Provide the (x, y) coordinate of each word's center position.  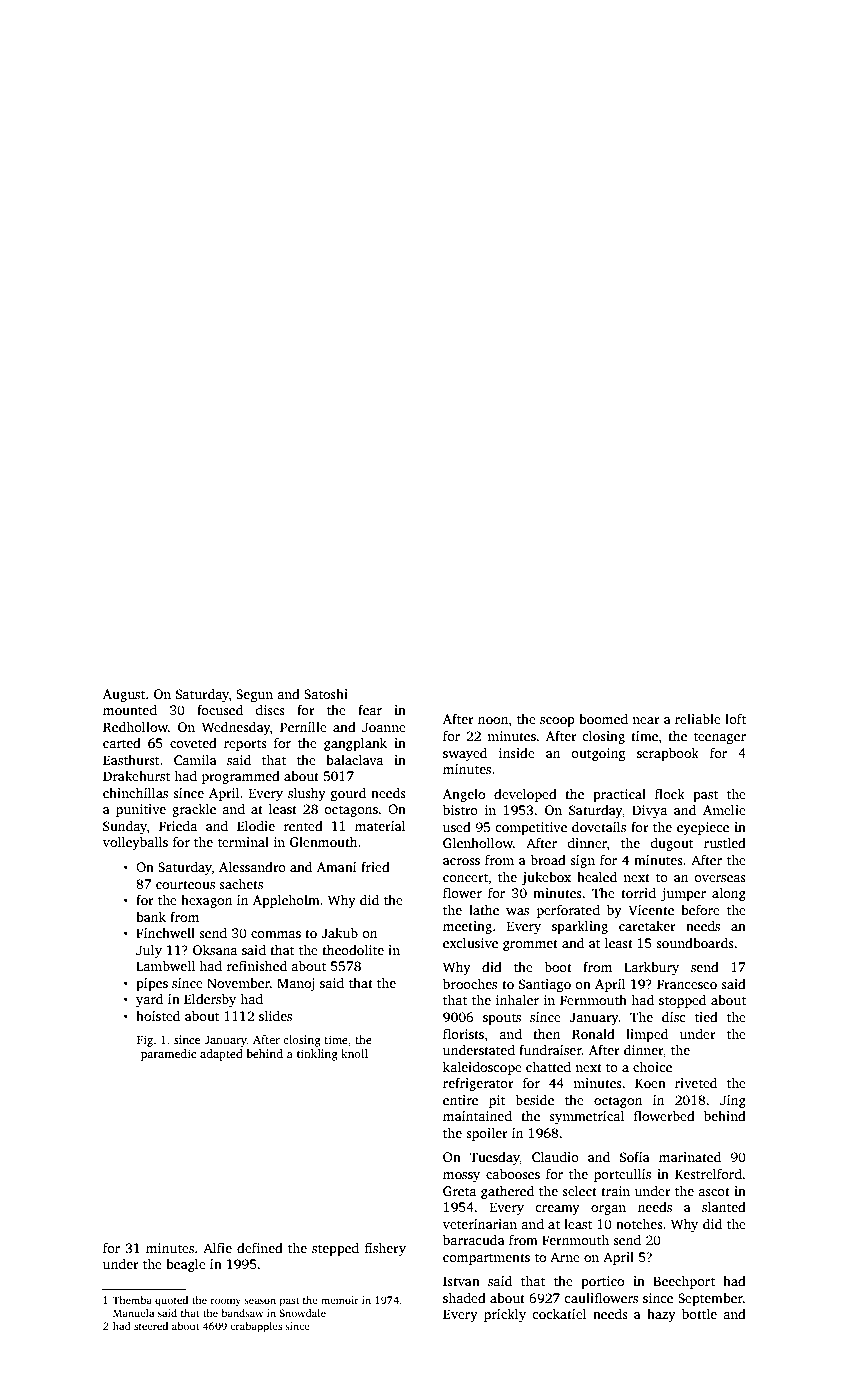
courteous (185, 884)
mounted (130, 709)
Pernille (303, 727)
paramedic (168, 1055)
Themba (132, 1300)
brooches (470, 983)
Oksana (215, 949)
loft (735, 718)
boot (558, 966)
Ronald (593, 1034)
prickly (505, 1315)
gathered (507, 1192)
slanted (724, 1207)
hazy (661, 1315)
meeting (467, 927)
